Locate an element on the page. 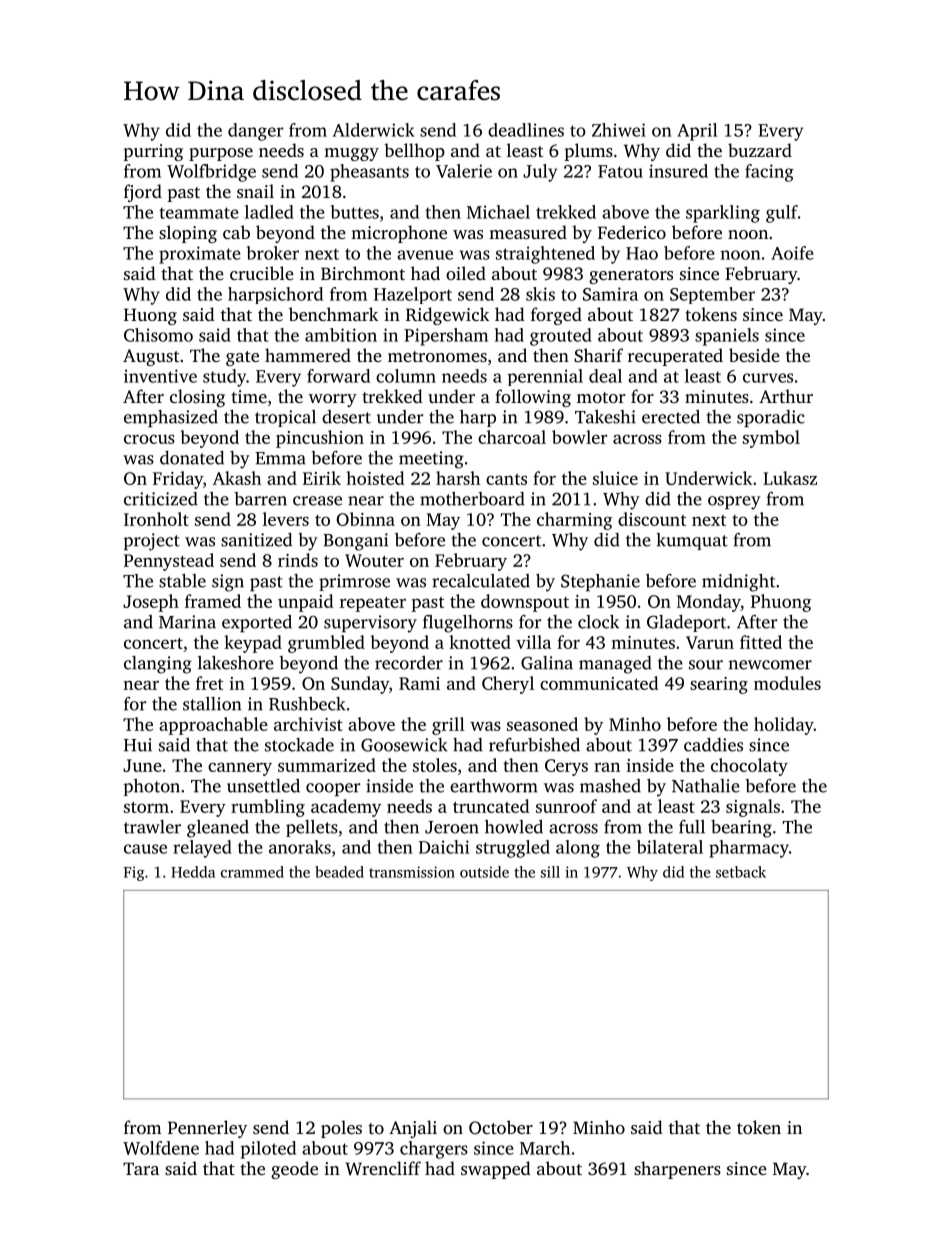 This document has width=952, height=1233. Rami is located at coordinates (419, 683).
